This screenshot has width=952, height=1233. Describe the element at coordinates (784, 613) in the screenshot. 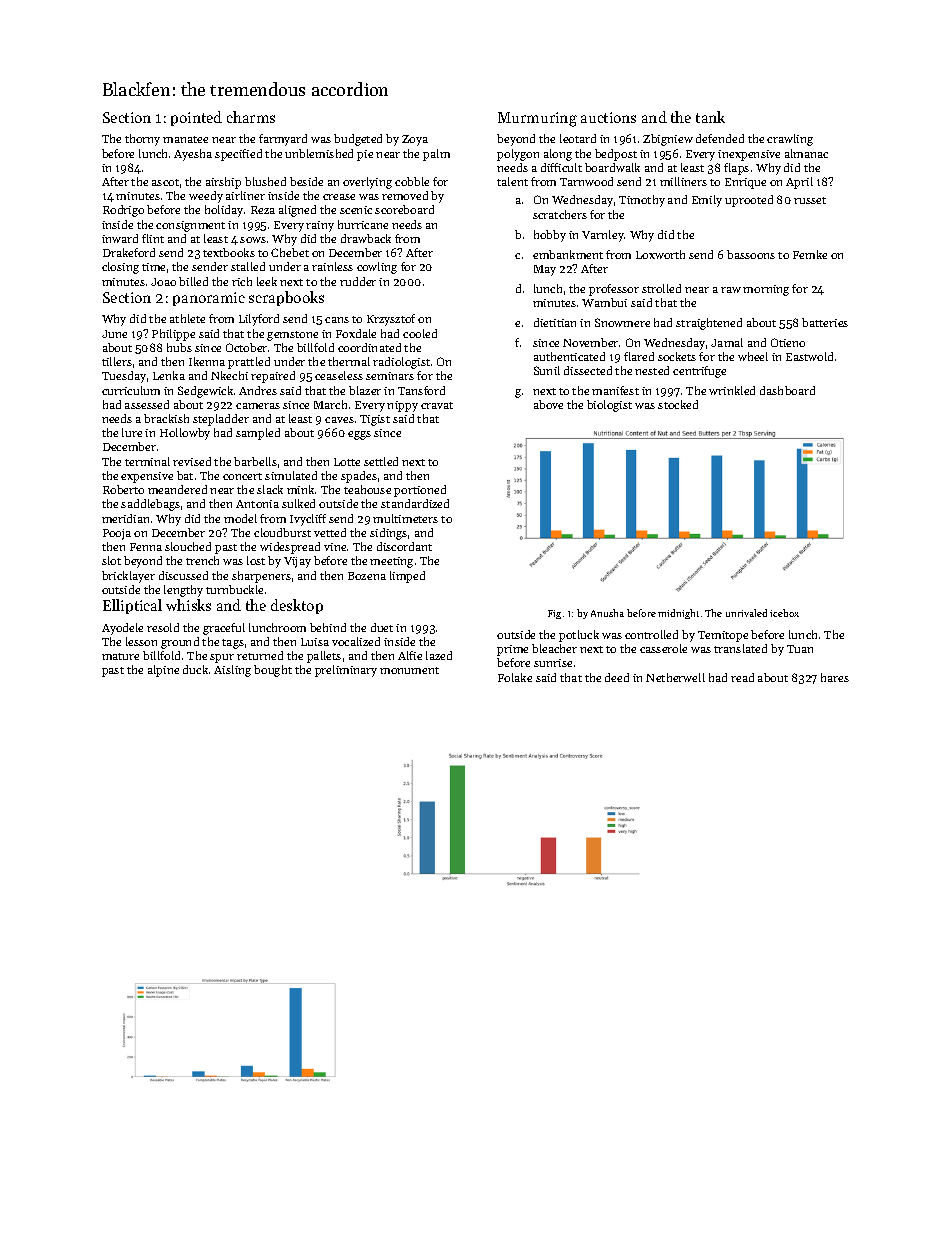

I see `icebox` at that location.
